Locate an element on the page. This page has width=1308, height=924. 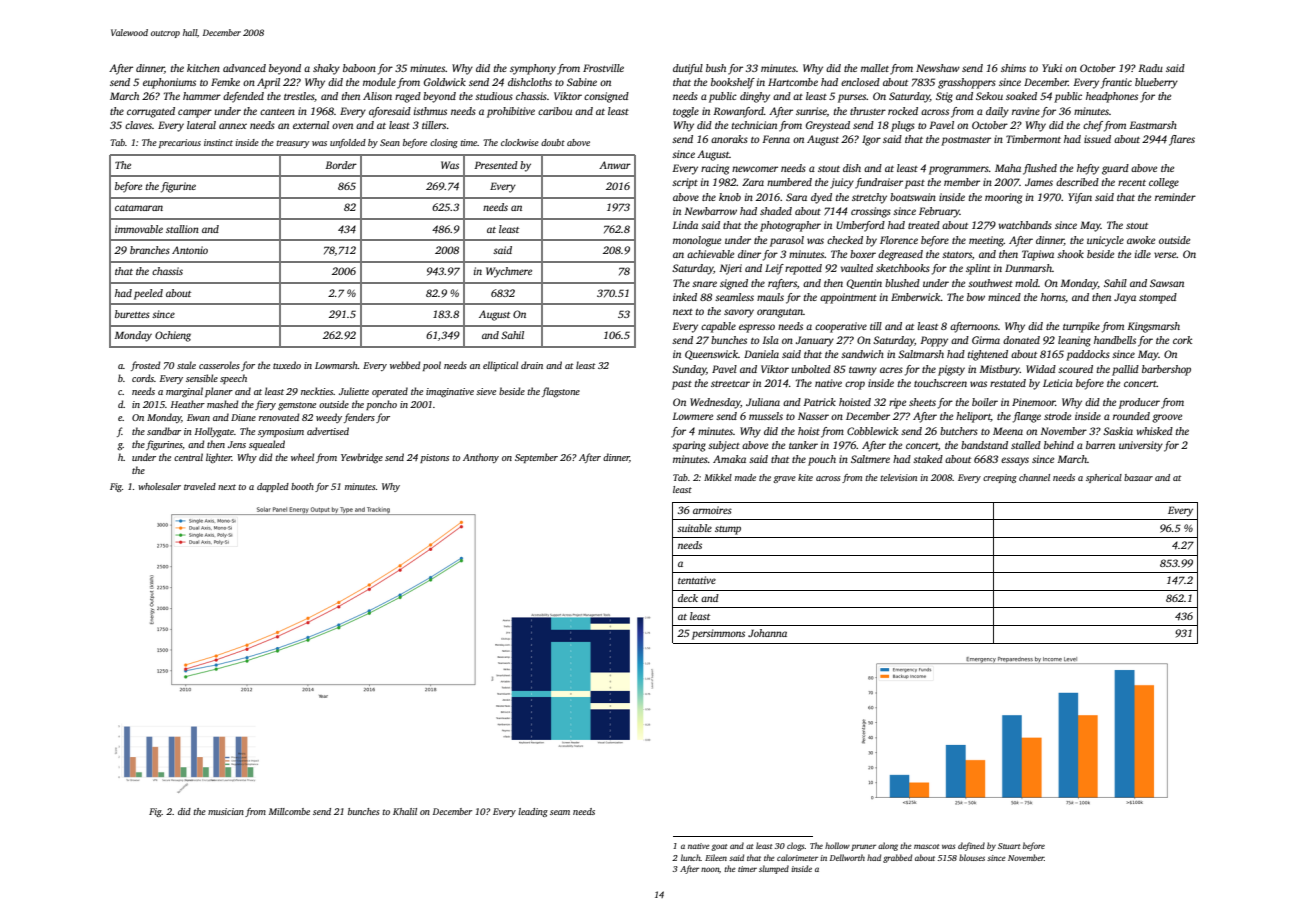
advertised is located at coordinates (328, 431).
